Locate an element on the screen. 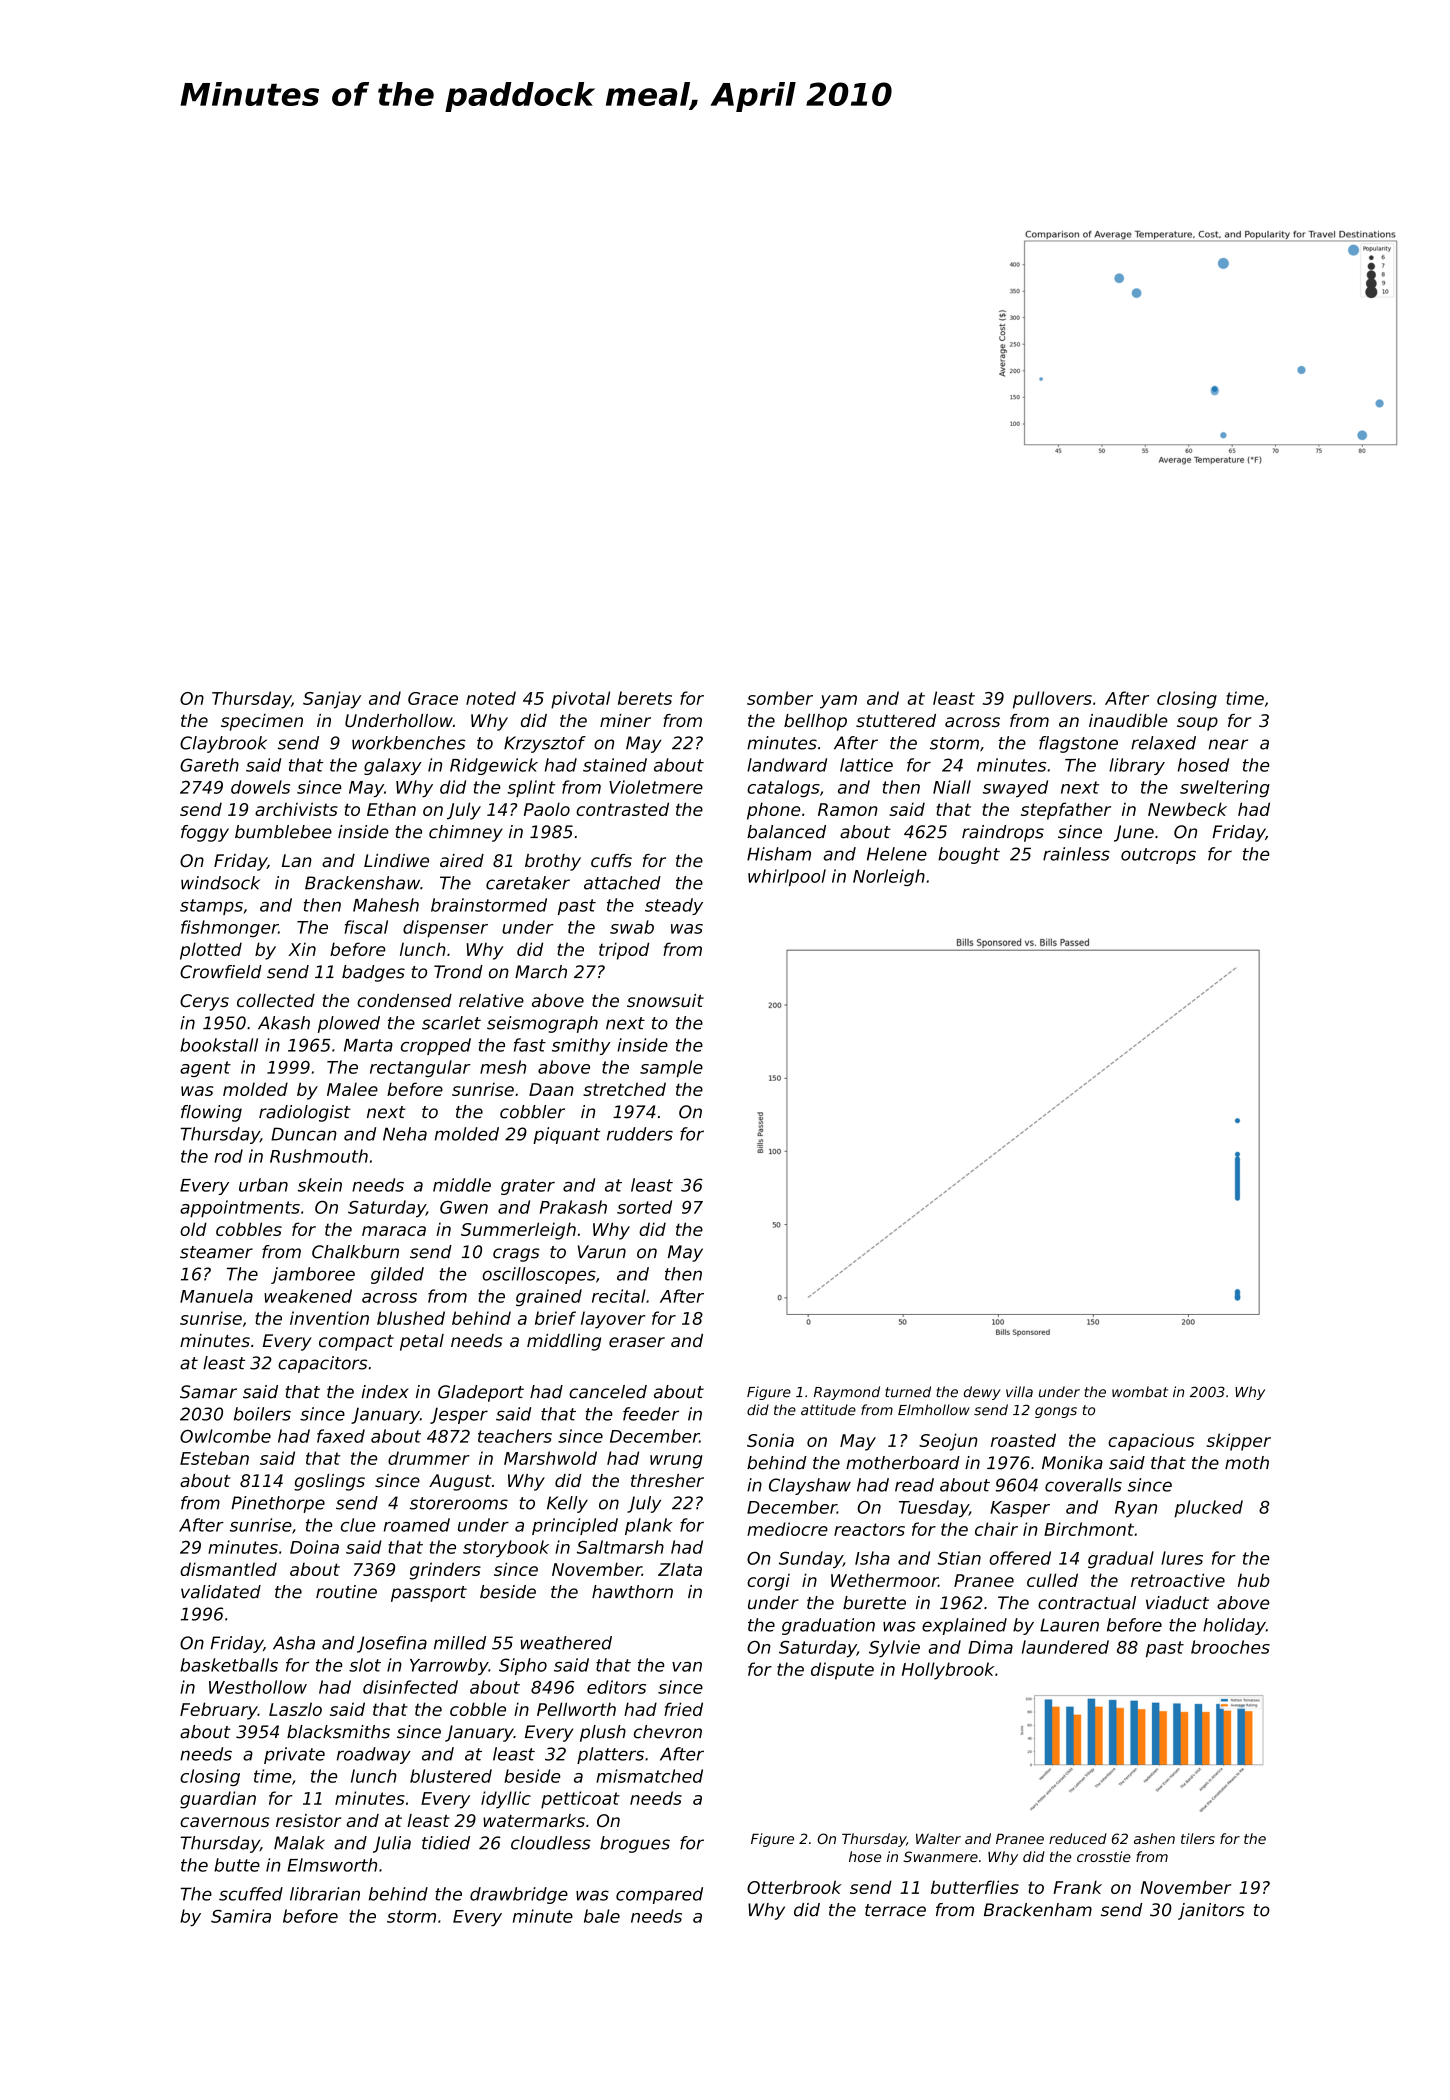 The width and height of the screenshot is (1450, 2100). Clayshaw is located at coordinates (810, 1486).
